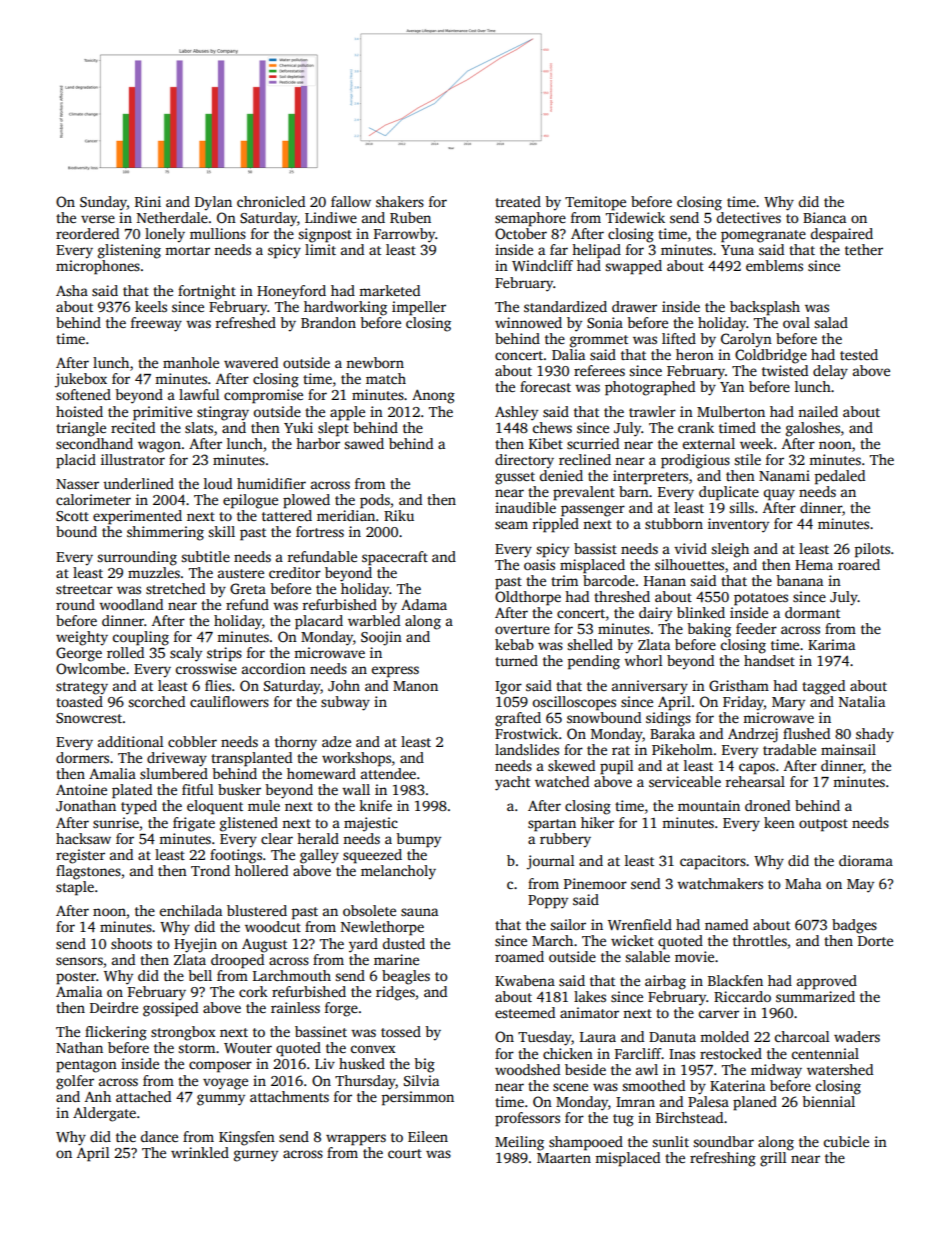 The height and width of the document is (1233, 952). Describe the element at coordinates (399, 515) in the document. I see `Riku` at that location.
